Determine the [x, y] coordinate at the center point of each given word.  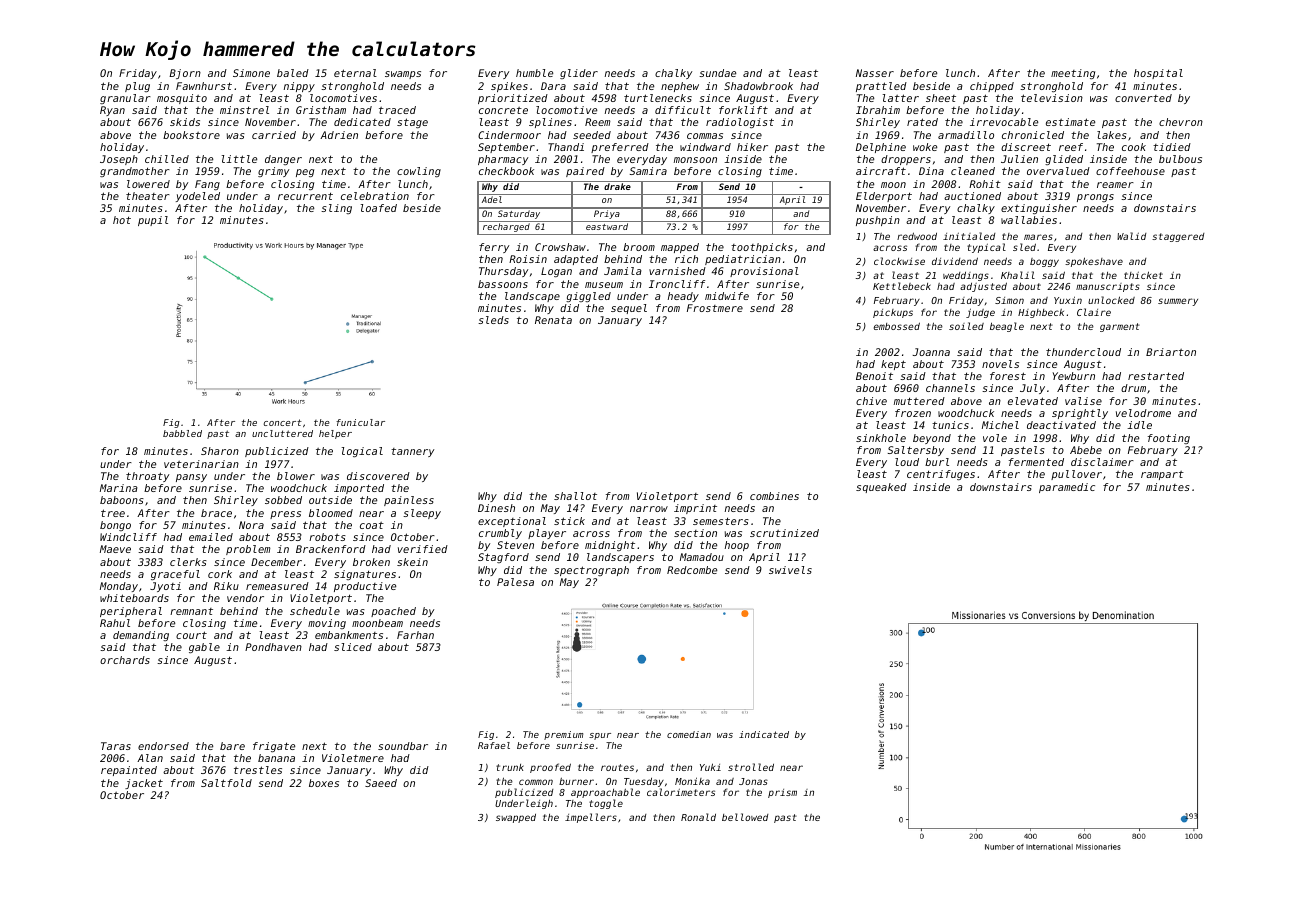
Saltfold [226, 783]
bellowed [745, 817]
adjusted [983, 287]
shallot [575, 496]
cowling [419, 172]
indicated [764, 734]
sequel [629, 309]
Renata [553, 320]
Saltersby [916, 451]
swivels [790, 570]
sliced [353, 647]
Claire [1094, 312]
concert [283, 422]
